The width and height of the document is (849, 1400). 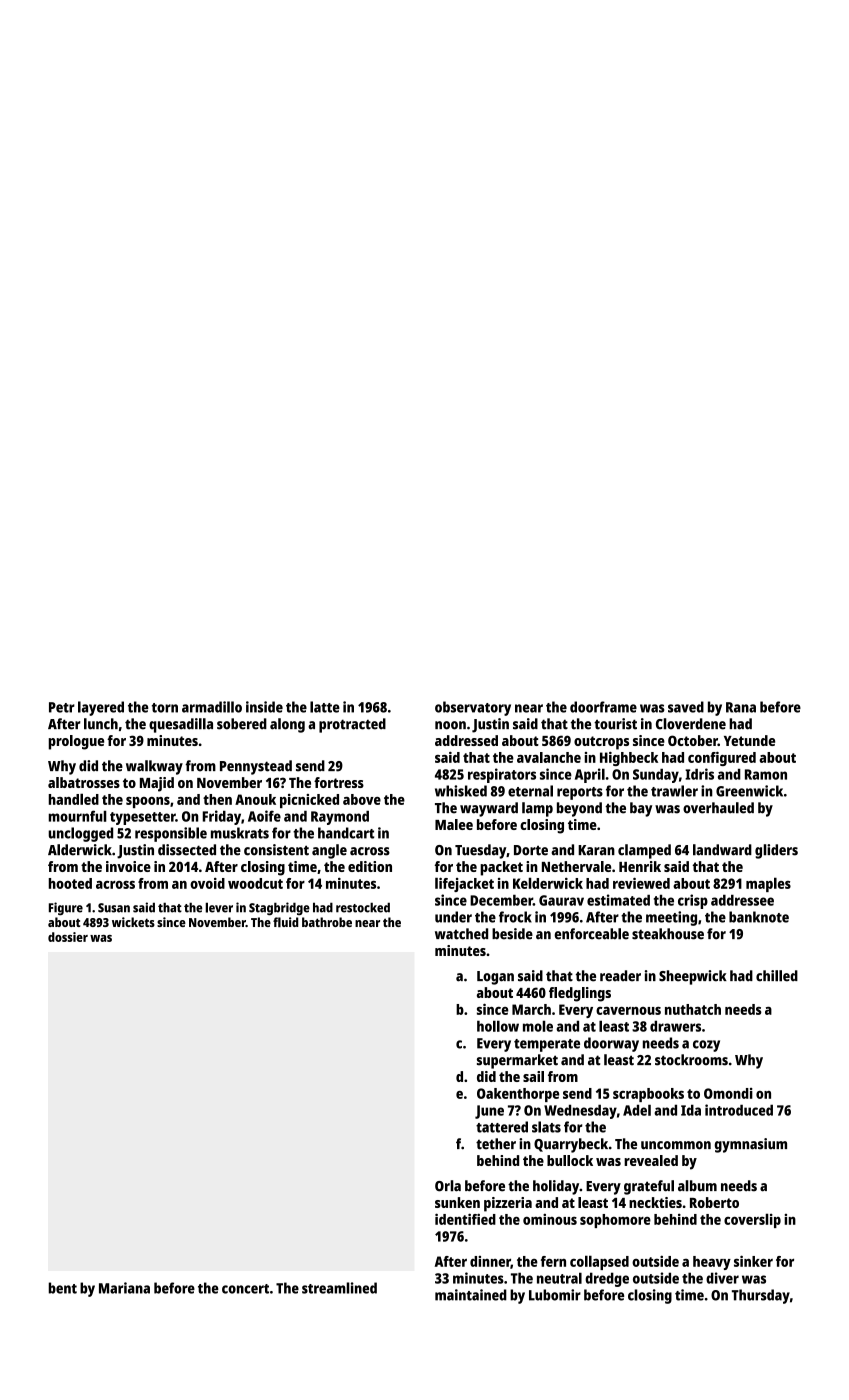 I want to click on steakhouse, so click(x=668, y=934).
